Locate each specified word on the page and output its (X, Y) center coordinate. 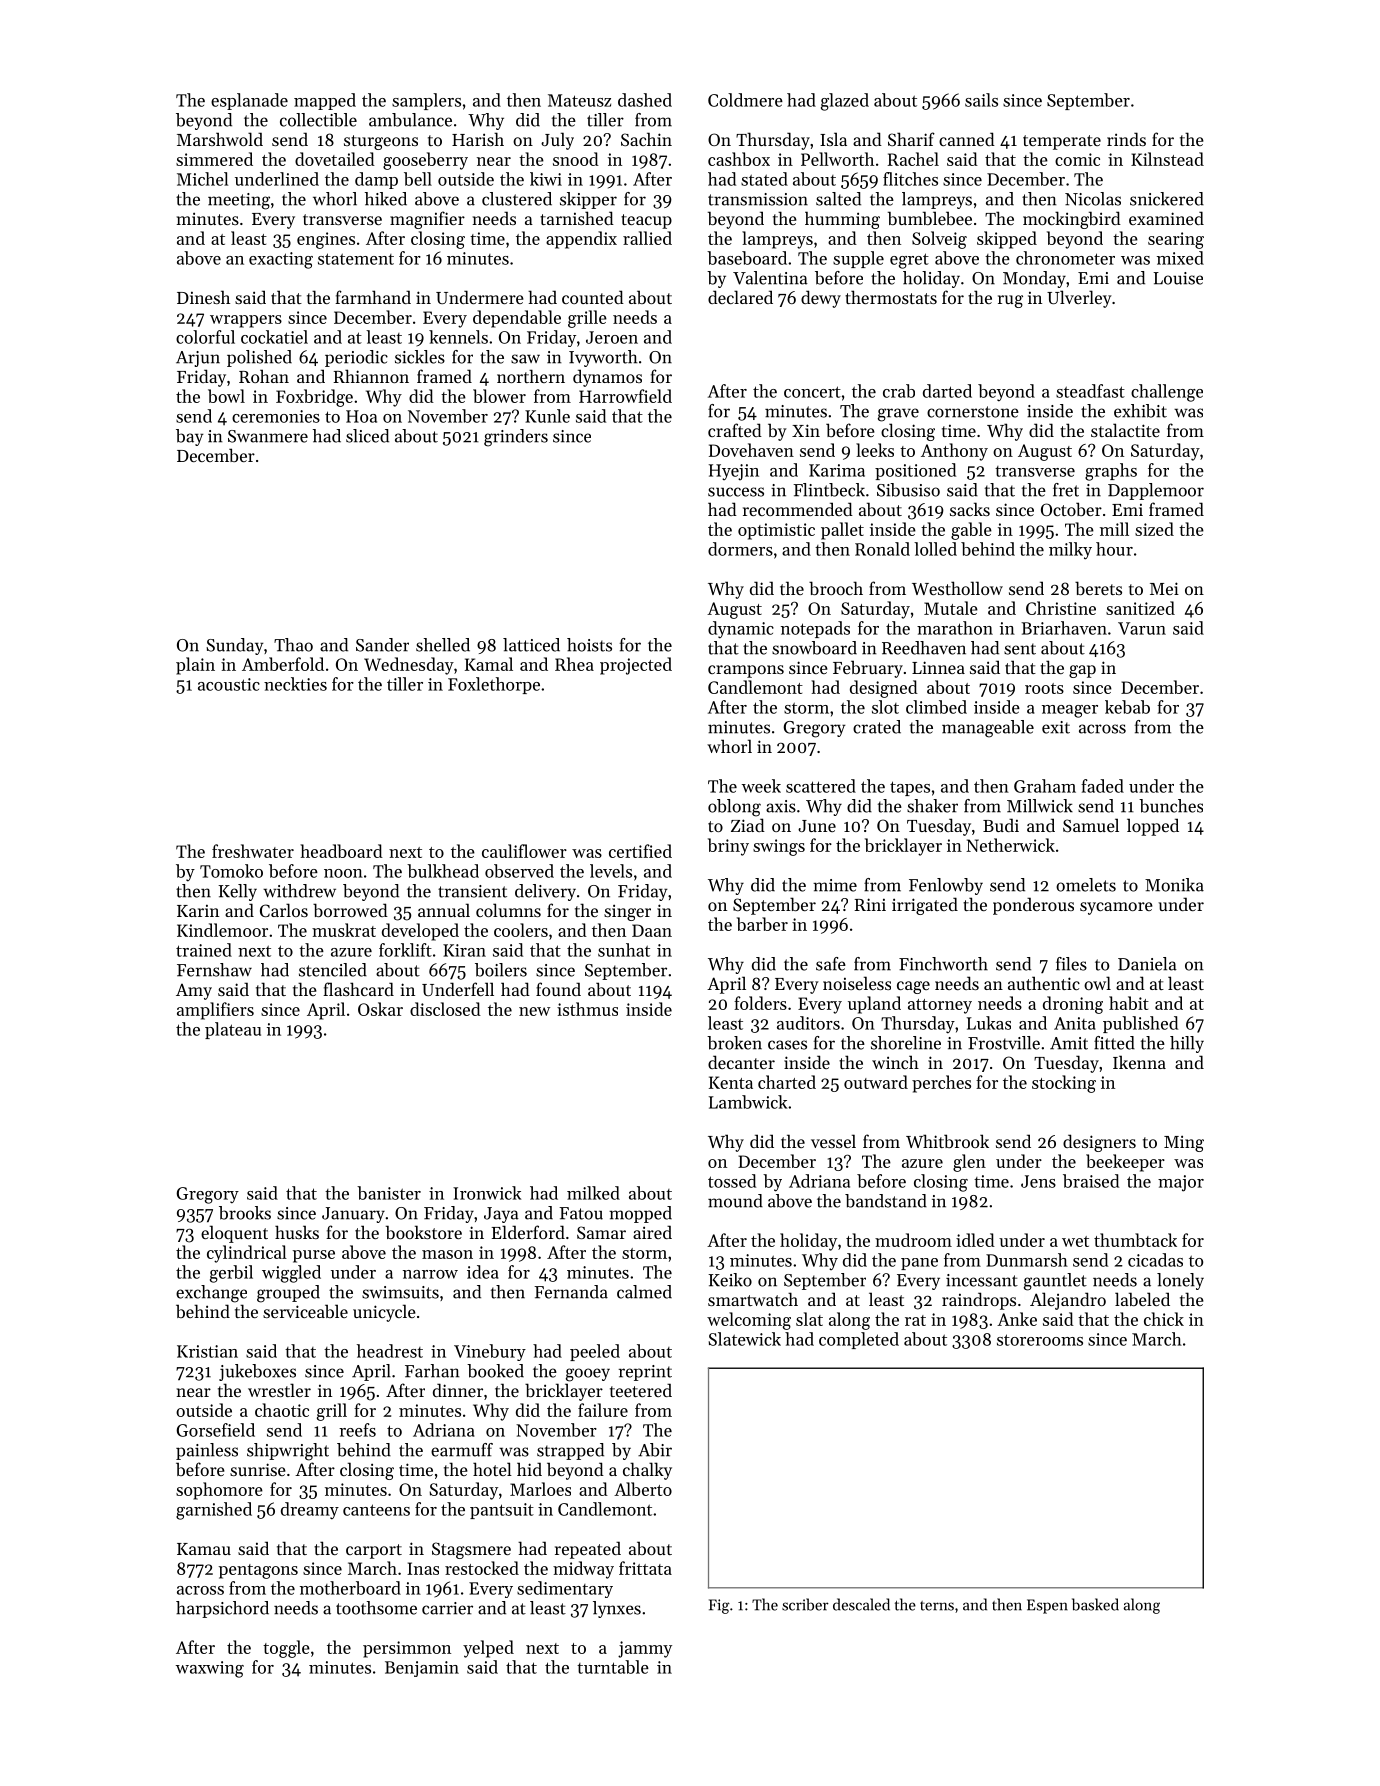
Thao (293, 645)
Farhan (432, 1371)
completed (859, 1340)
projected (636, 666)
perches (941, 1084)
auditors (808, 1023)
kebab (1127, 707)
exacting (281, 260)
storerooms (1040, 1340)
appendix (581, 240)
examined (1166, 218)
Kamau (204, 1549)
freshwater (253, 851)
